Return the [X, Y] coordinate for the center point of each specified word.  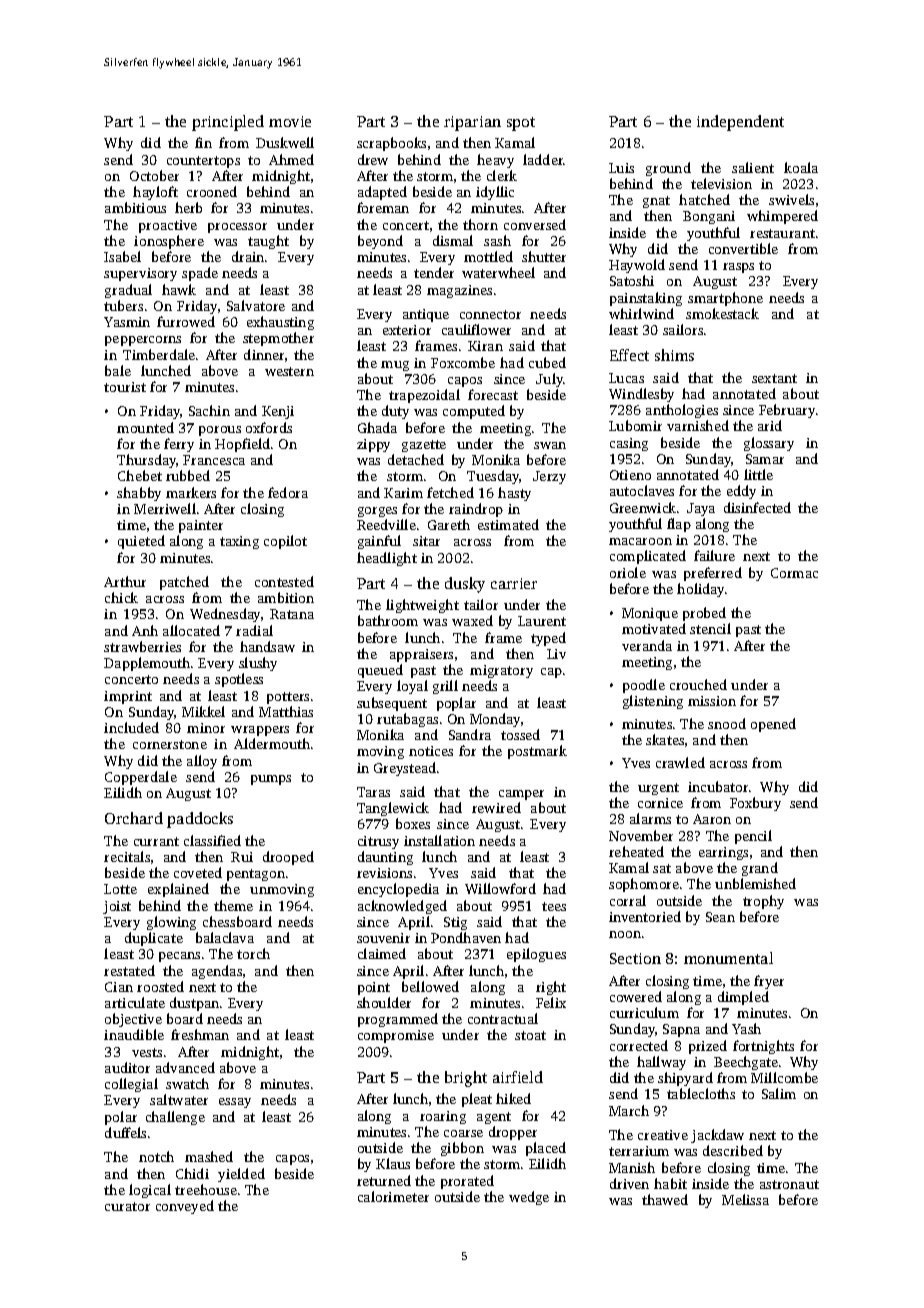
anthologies [682, 411]
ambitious [135, 207]
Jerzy [549, 477]
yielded [241, 1175]
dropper [513, 1133]
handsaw [267, 646]
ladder [543, 159]
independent [740, 123]
